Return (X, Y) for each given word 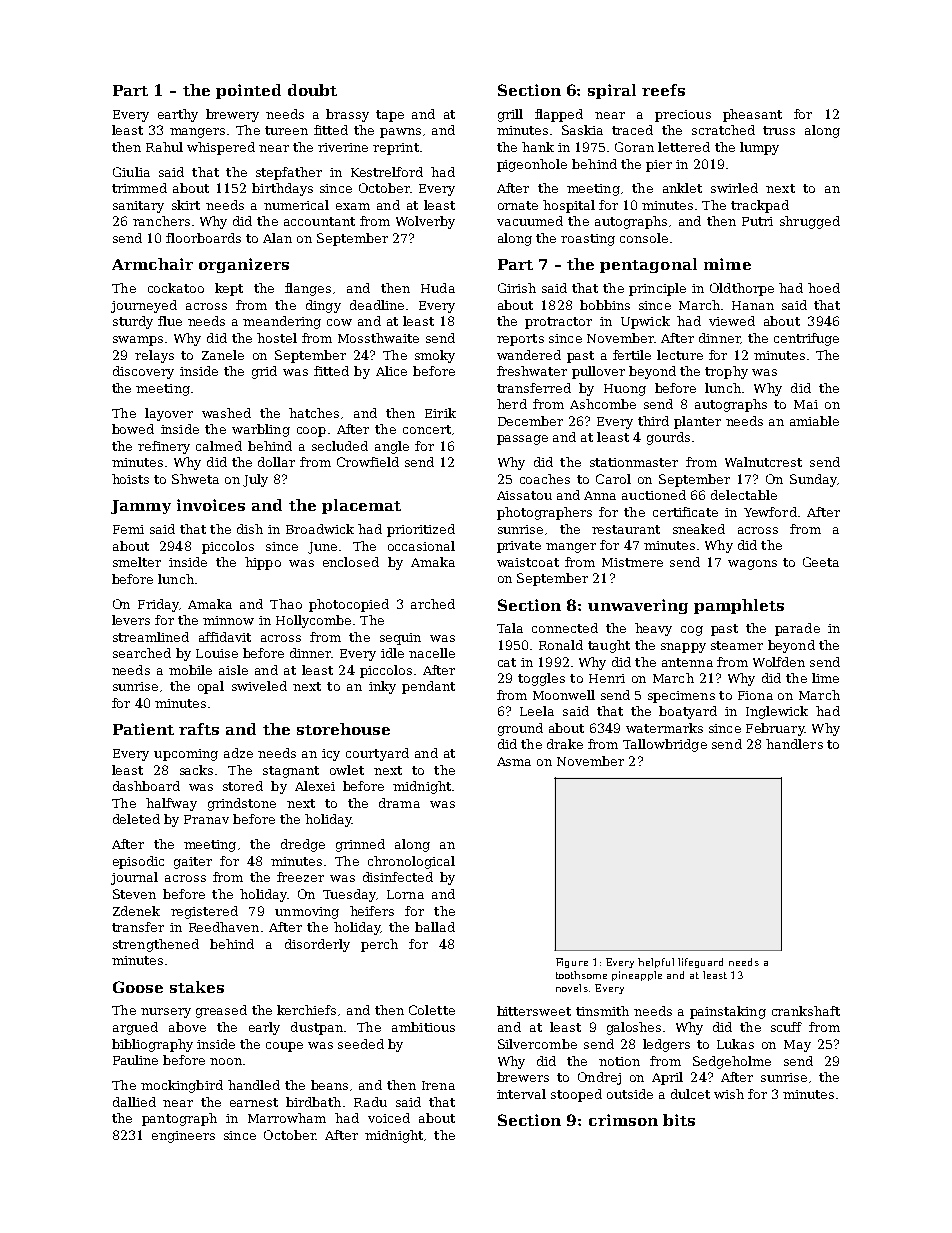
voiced (389, 1118)
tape (390, 116)
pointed (248, 91)
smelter (137, 562)
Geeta (821, 562)
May (797, 1046)
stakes (197, 987)
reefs (663, 90)
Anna (600, 495)
